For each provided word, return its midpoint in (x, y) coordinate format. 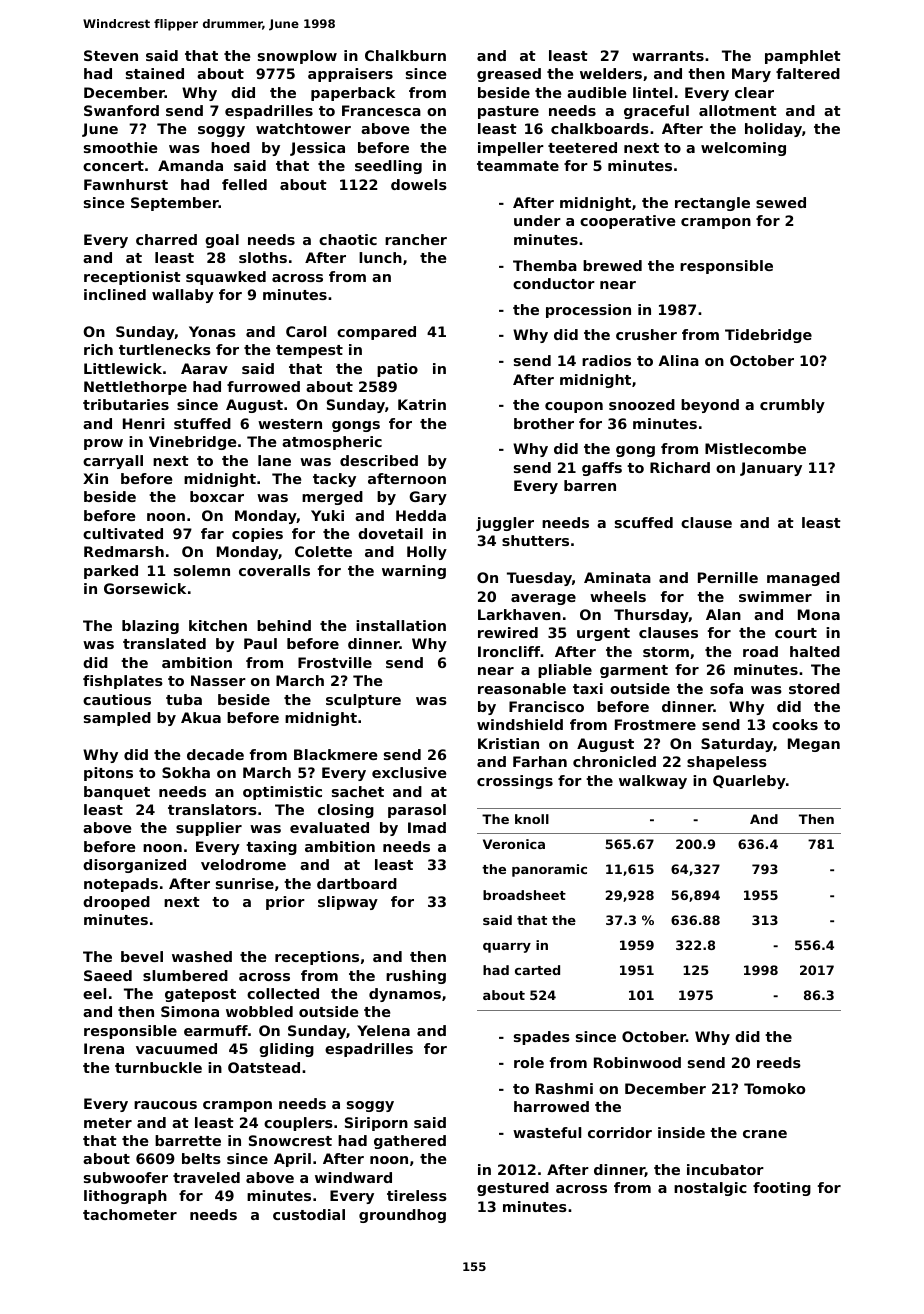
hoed (230, 147)
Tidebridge (768, 336)
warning (414, 572)
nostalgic (710, 1189)
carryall (113, 462)
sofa (726, 688)
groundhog (402, 1216)
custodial (309, 1214)
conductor (554, 283)
